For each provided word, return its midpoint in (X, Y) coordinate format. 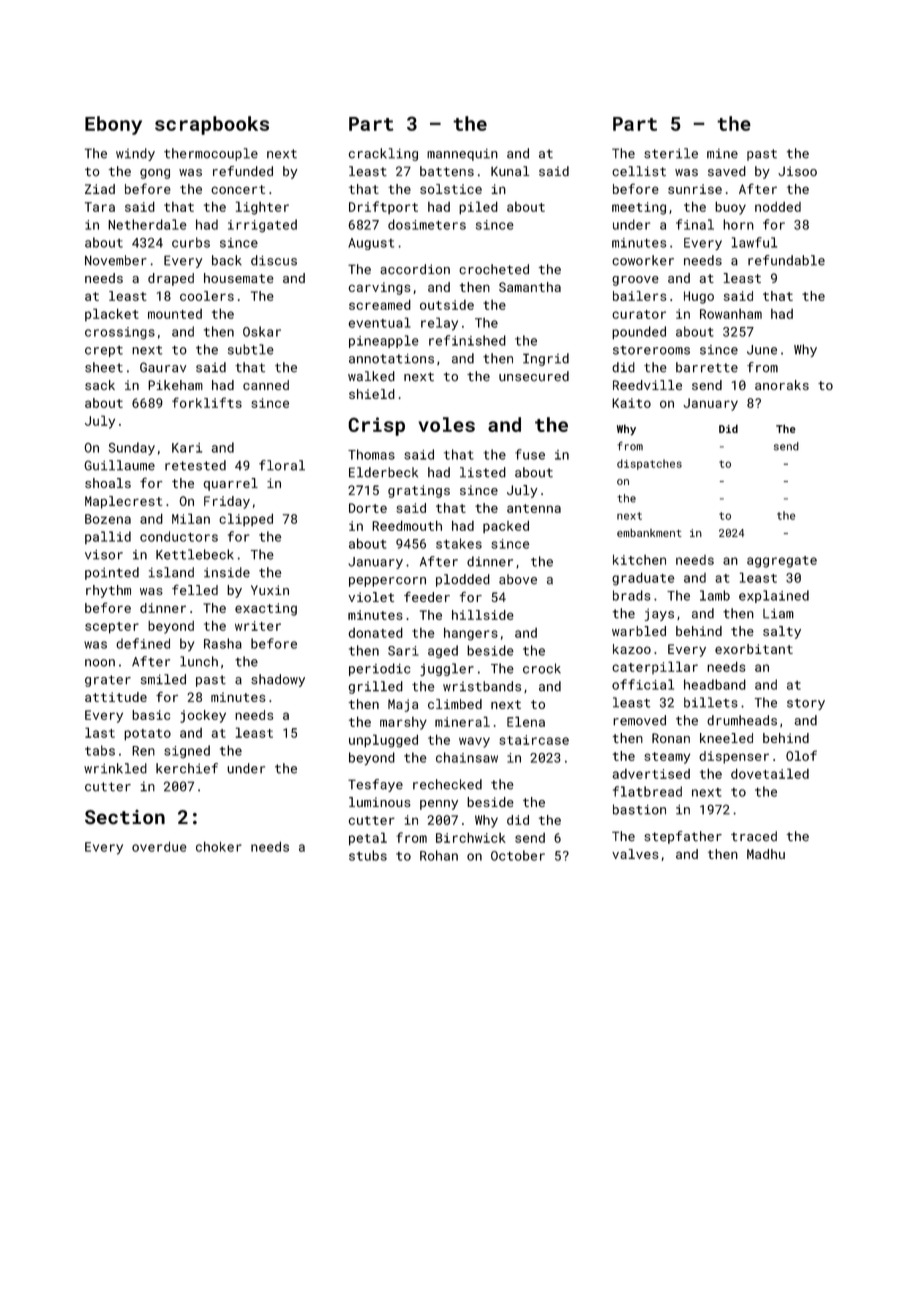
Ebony (113, 125)
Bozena (108, 519)
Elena (526, 721)
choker (219, 846)
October (518, 855)
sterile (671, 153)
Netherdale (147, 224)
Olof (801, 755)
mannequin (462, 155)
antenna (534, 508)
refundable (786, 260)
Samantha (530, 287)
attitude (116, 697)
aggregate (782, 562)
